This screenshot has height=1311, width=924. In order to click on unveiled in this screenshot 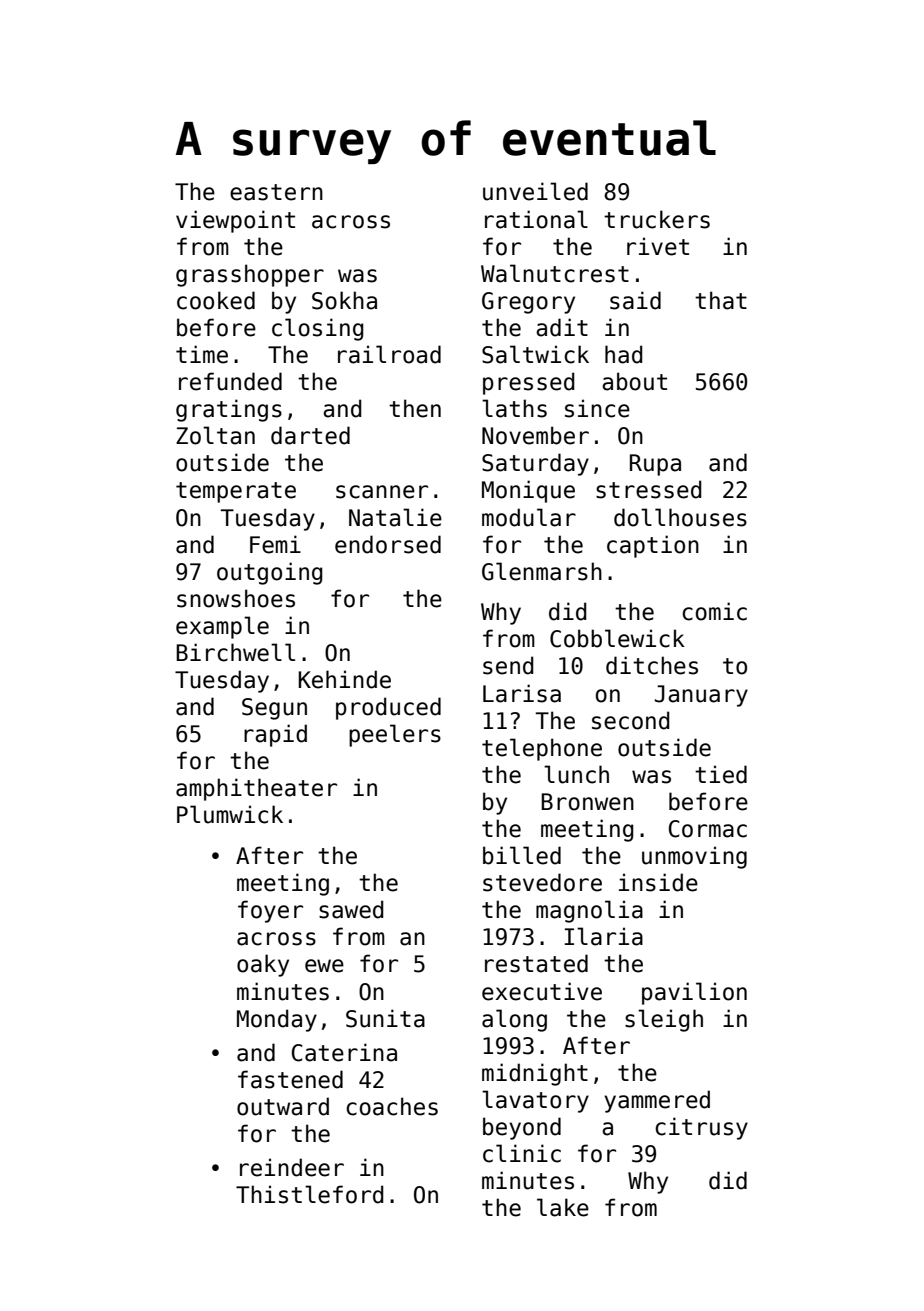, I will do `click(535, 191)`.
